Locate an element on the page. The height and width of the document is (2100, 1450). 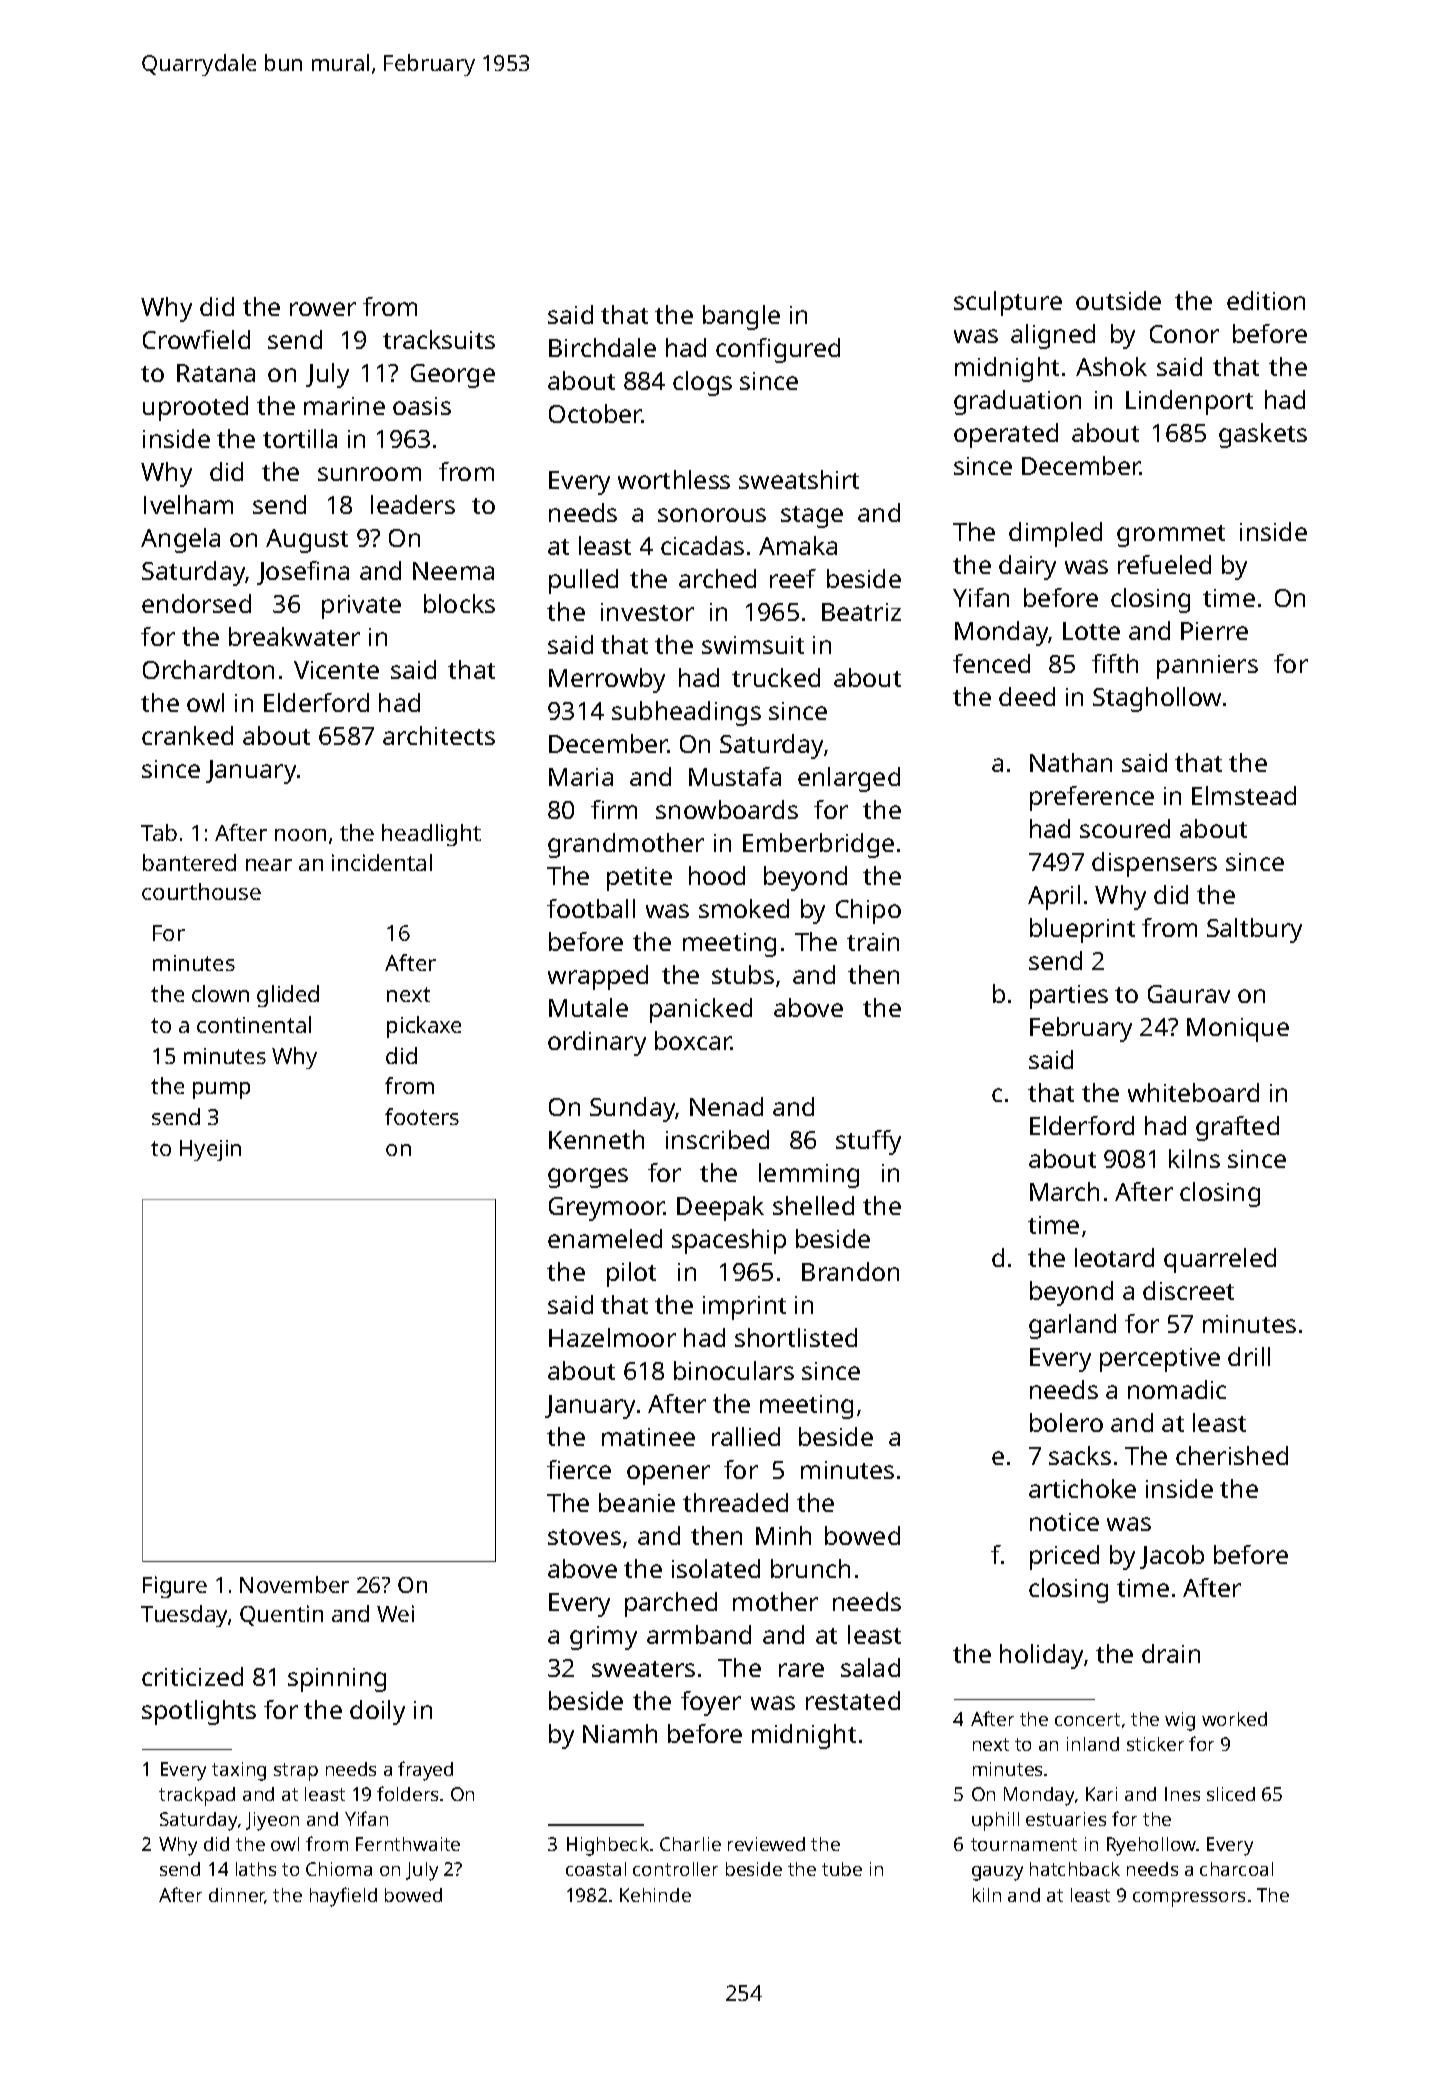
Nenad is located at coordinates (726, 1106).
